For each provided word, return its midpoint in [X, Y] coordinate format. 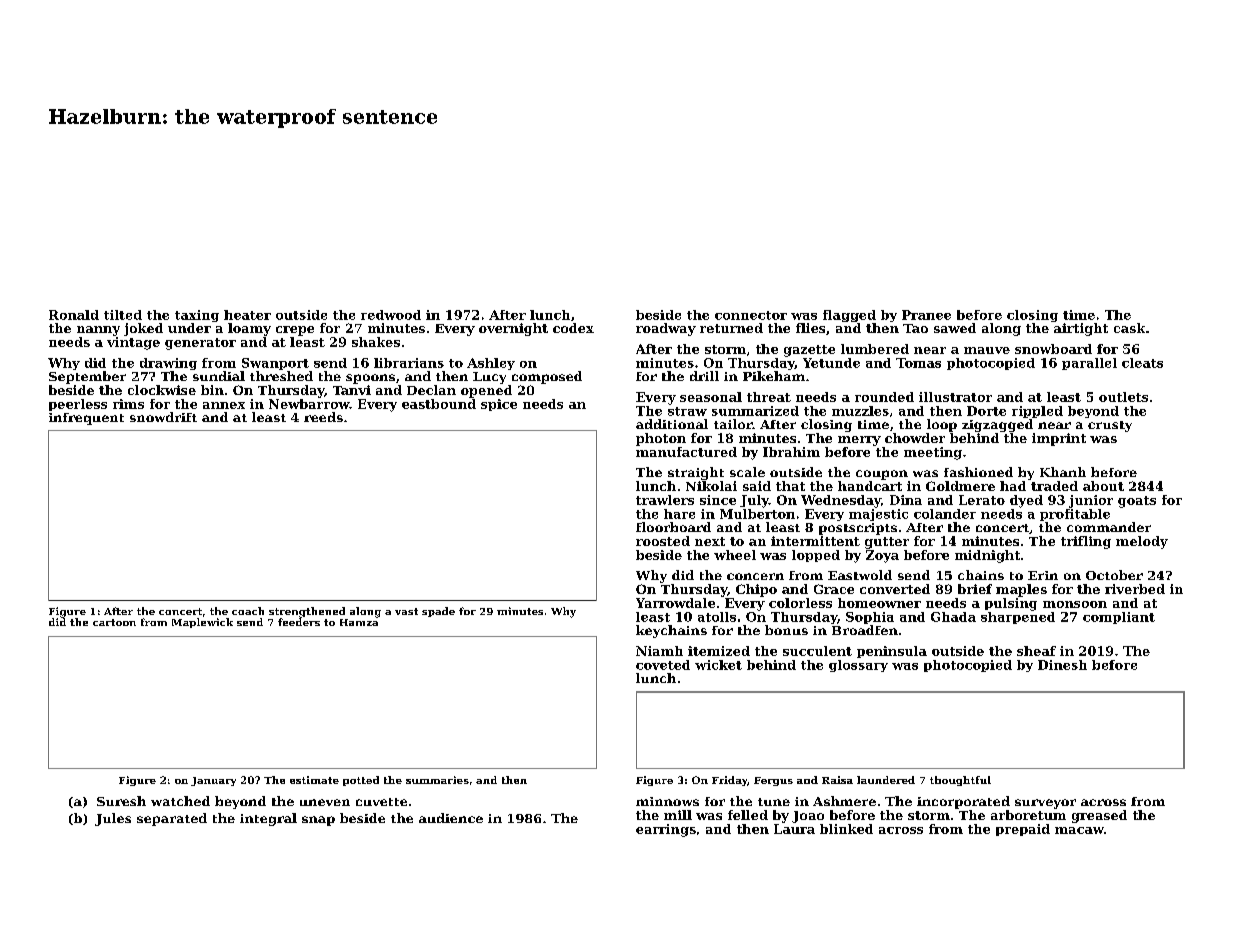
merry [859, 441]
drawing [168, 364]
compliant [1119, 618]
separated [172, 819]
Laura [794, 829]
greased [1099, 816]
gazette [809, 351]
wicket [718, 665]
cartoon [114, 622]
